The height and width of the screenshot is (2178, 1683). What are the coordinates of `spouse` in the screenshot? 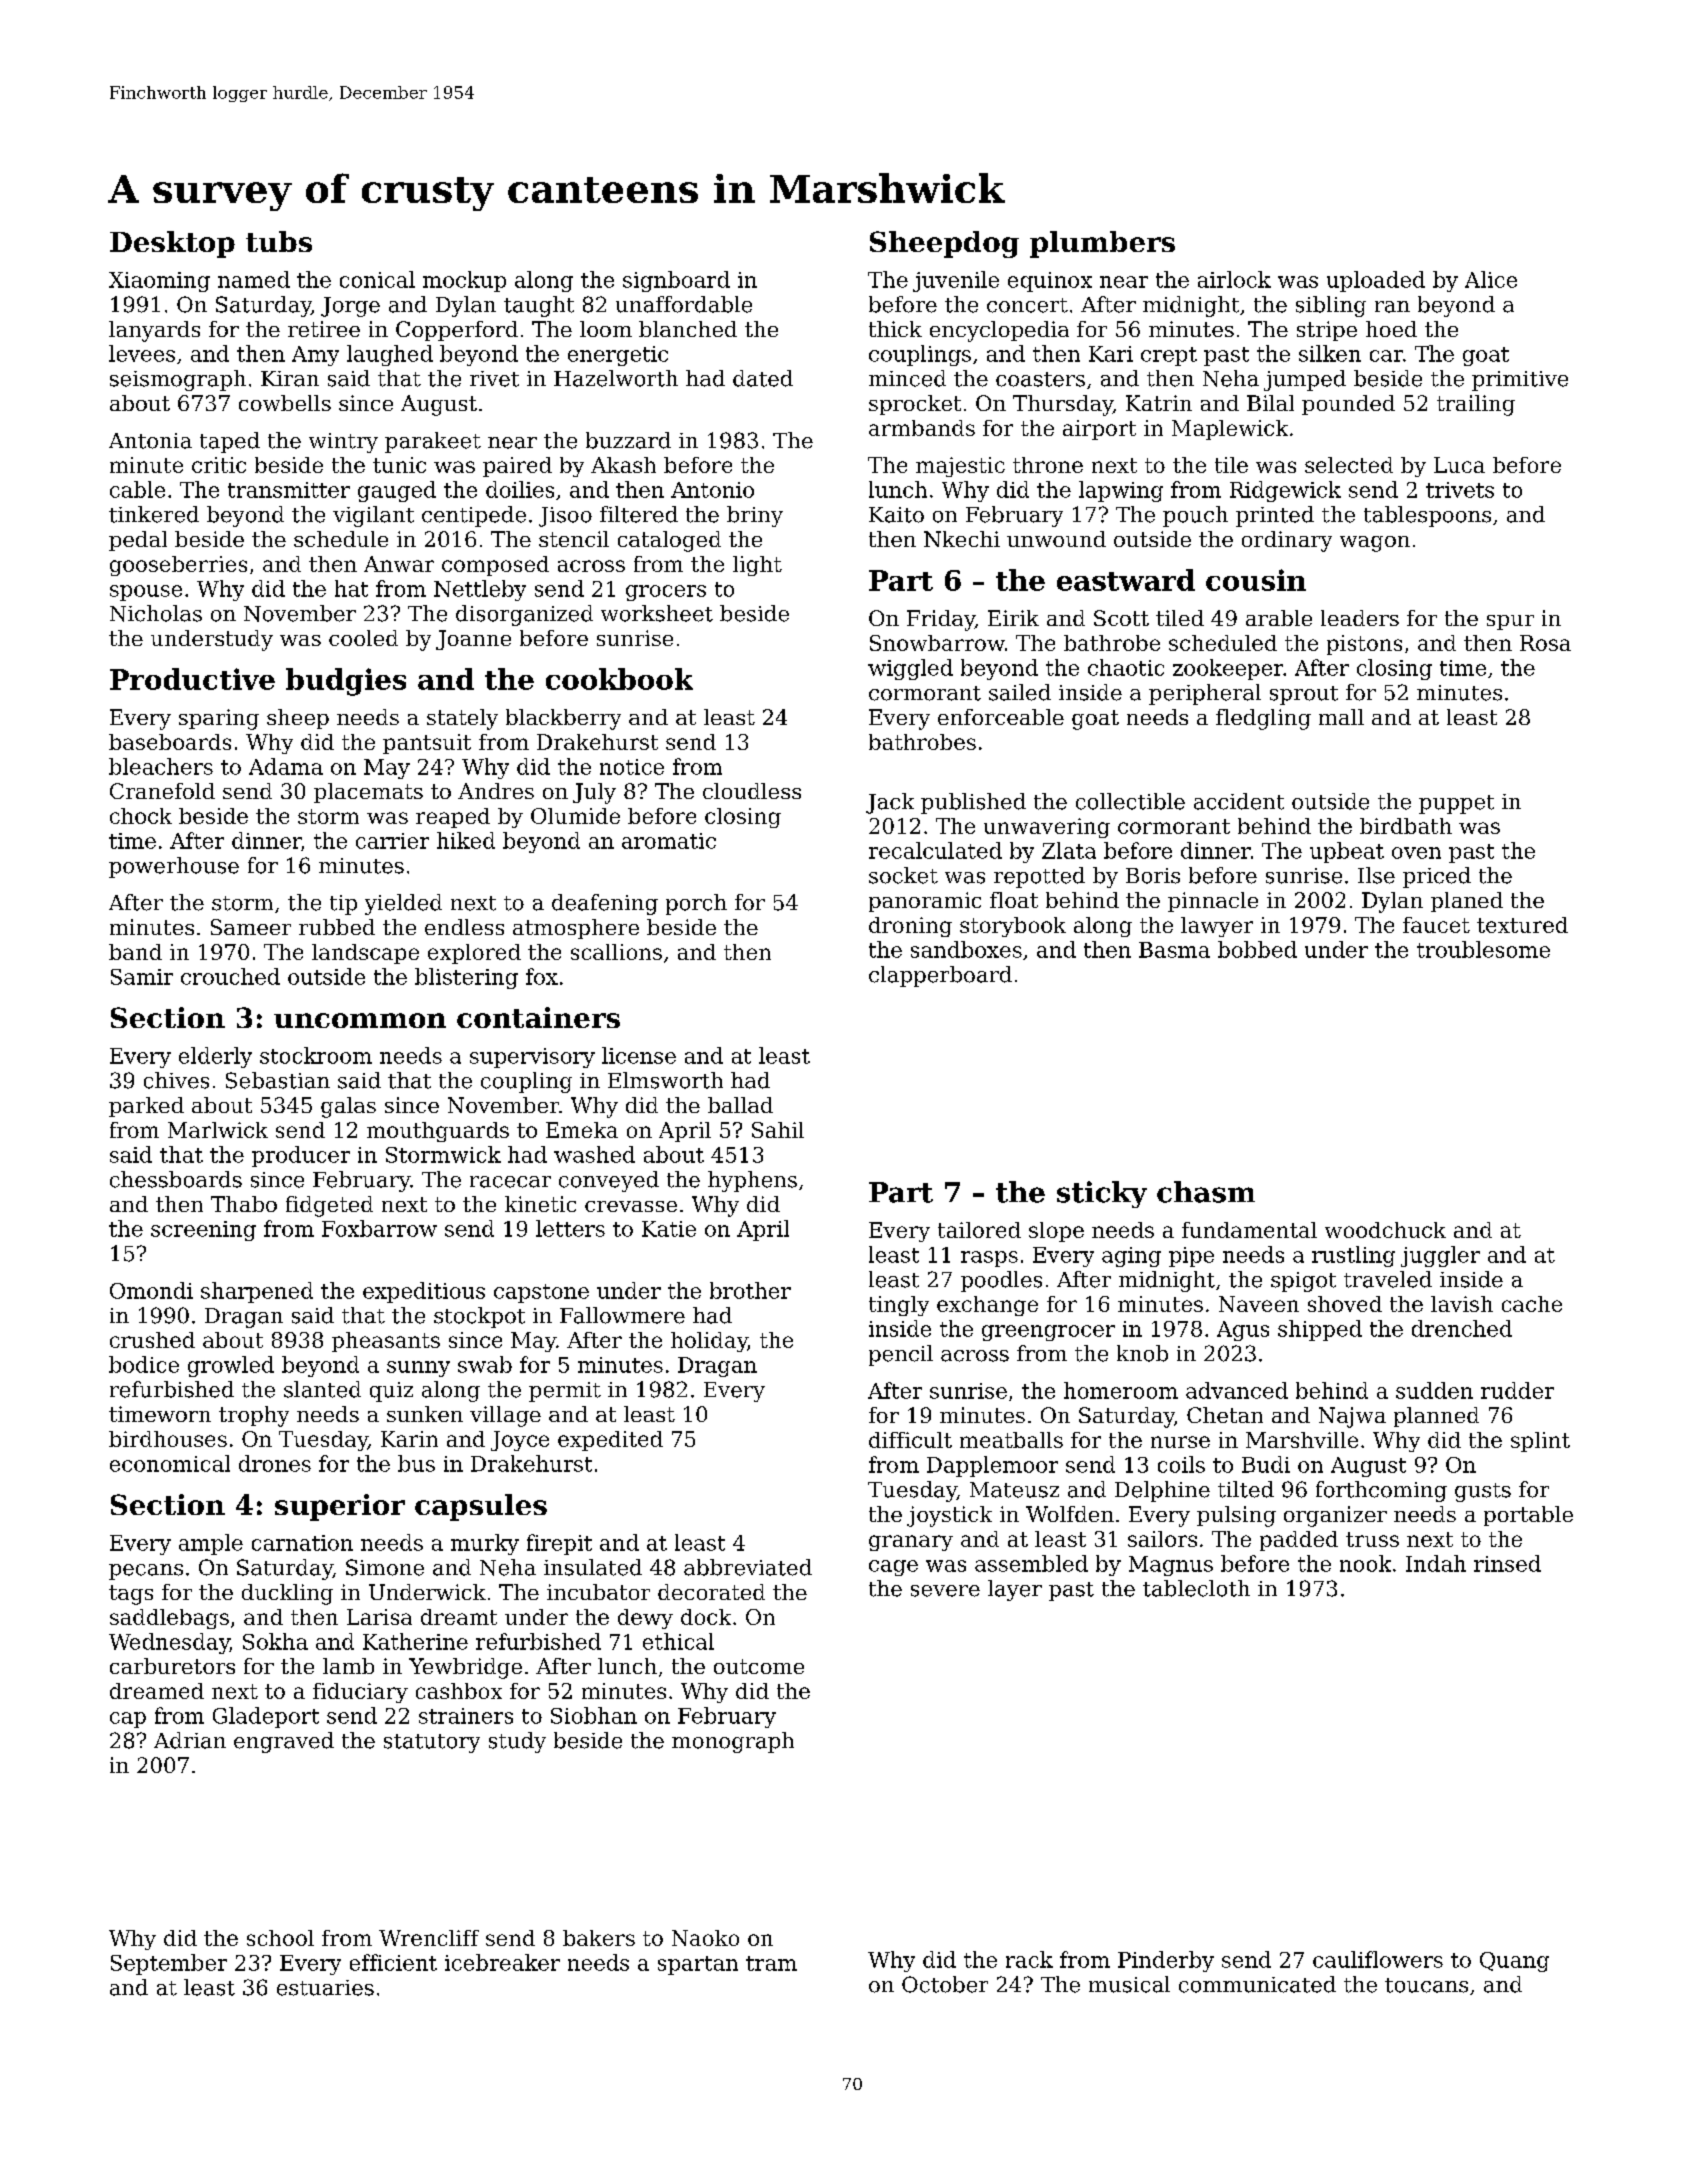 It's located at (146, 593).
